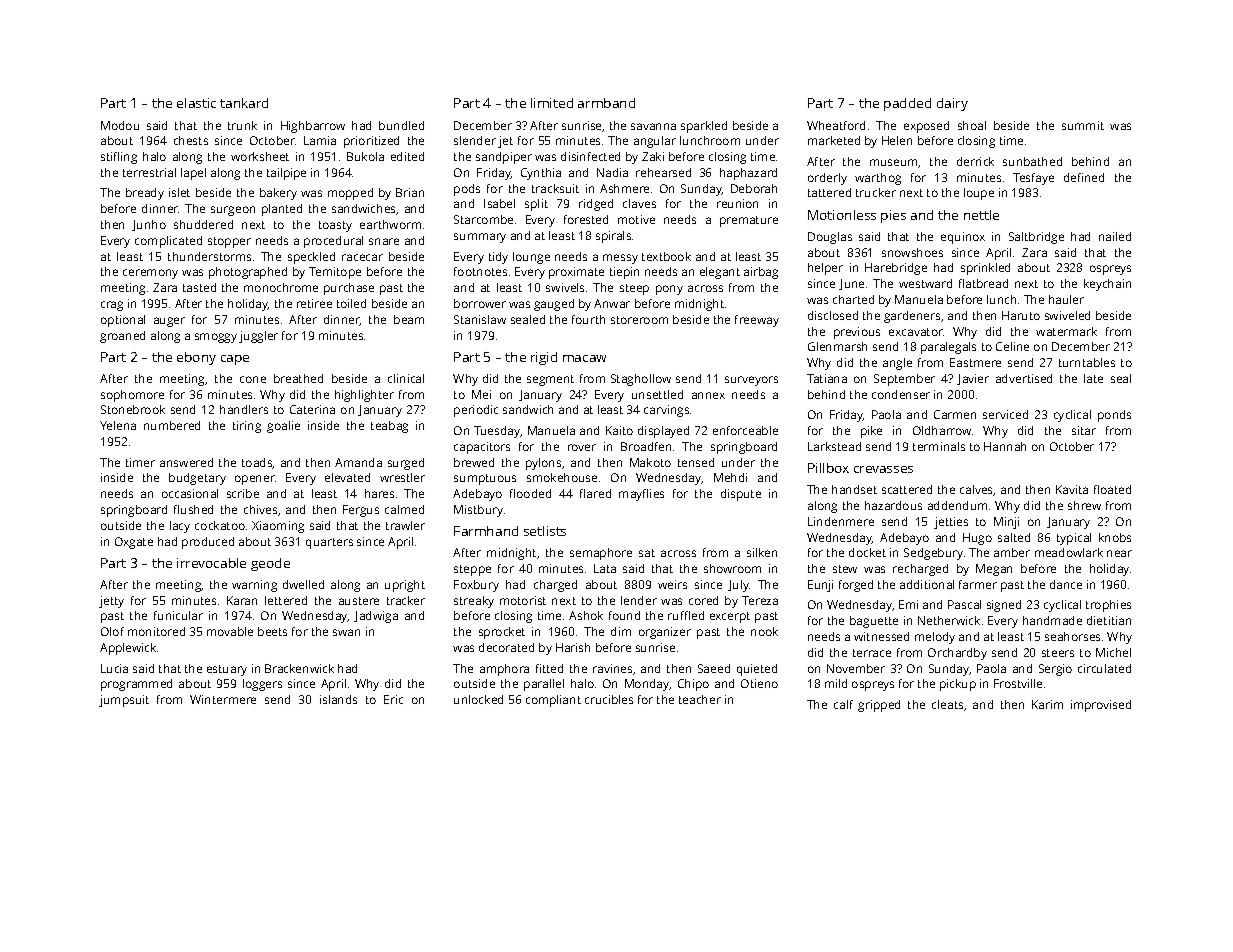 The height and width of the screenshot is (952, 1233). Describe the element at coordinates (244, 103) in the screenshot. I see `tankard` at that location.
